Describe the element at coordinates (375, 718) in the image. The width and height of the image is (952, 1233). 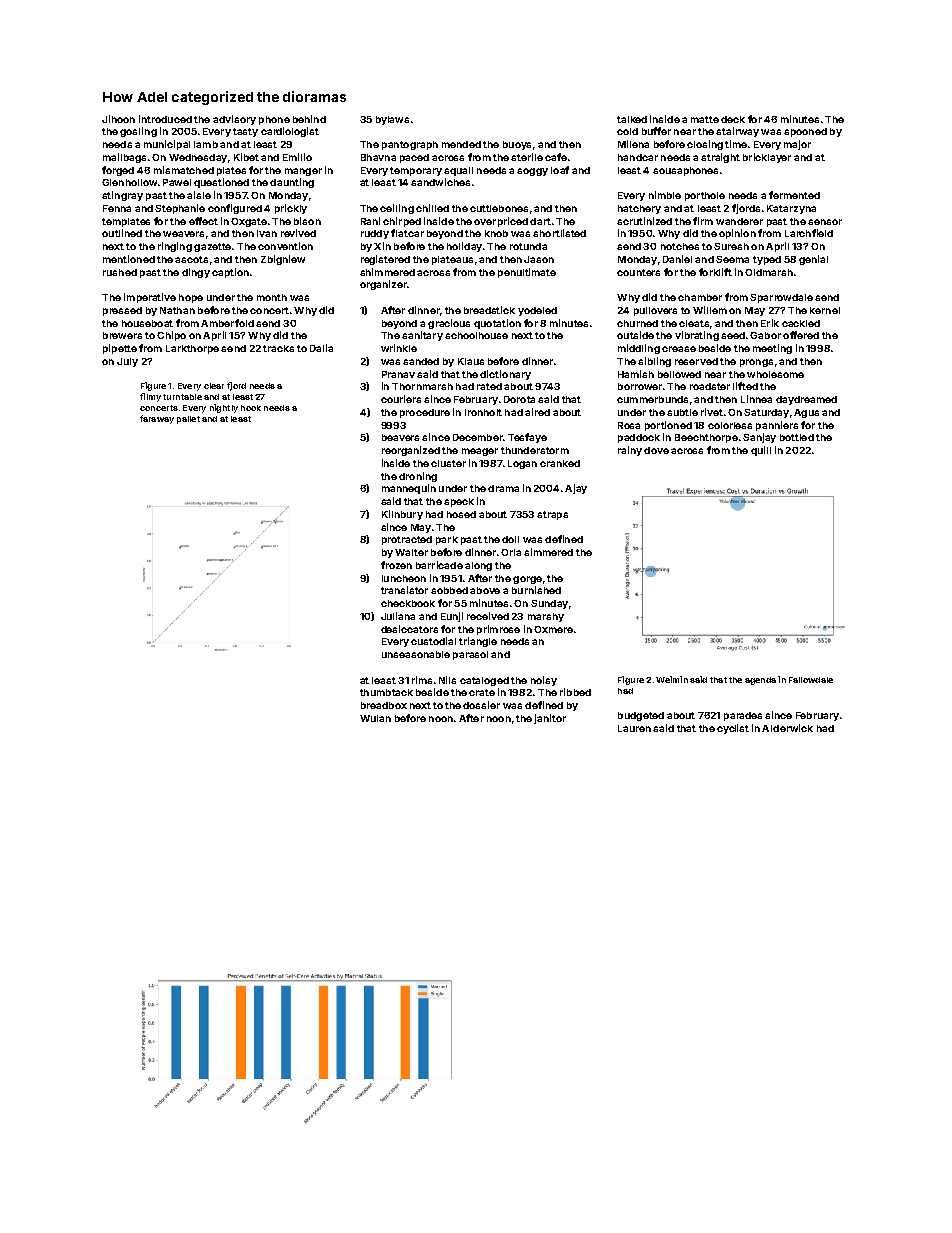
I see `Wulan` at that location.
